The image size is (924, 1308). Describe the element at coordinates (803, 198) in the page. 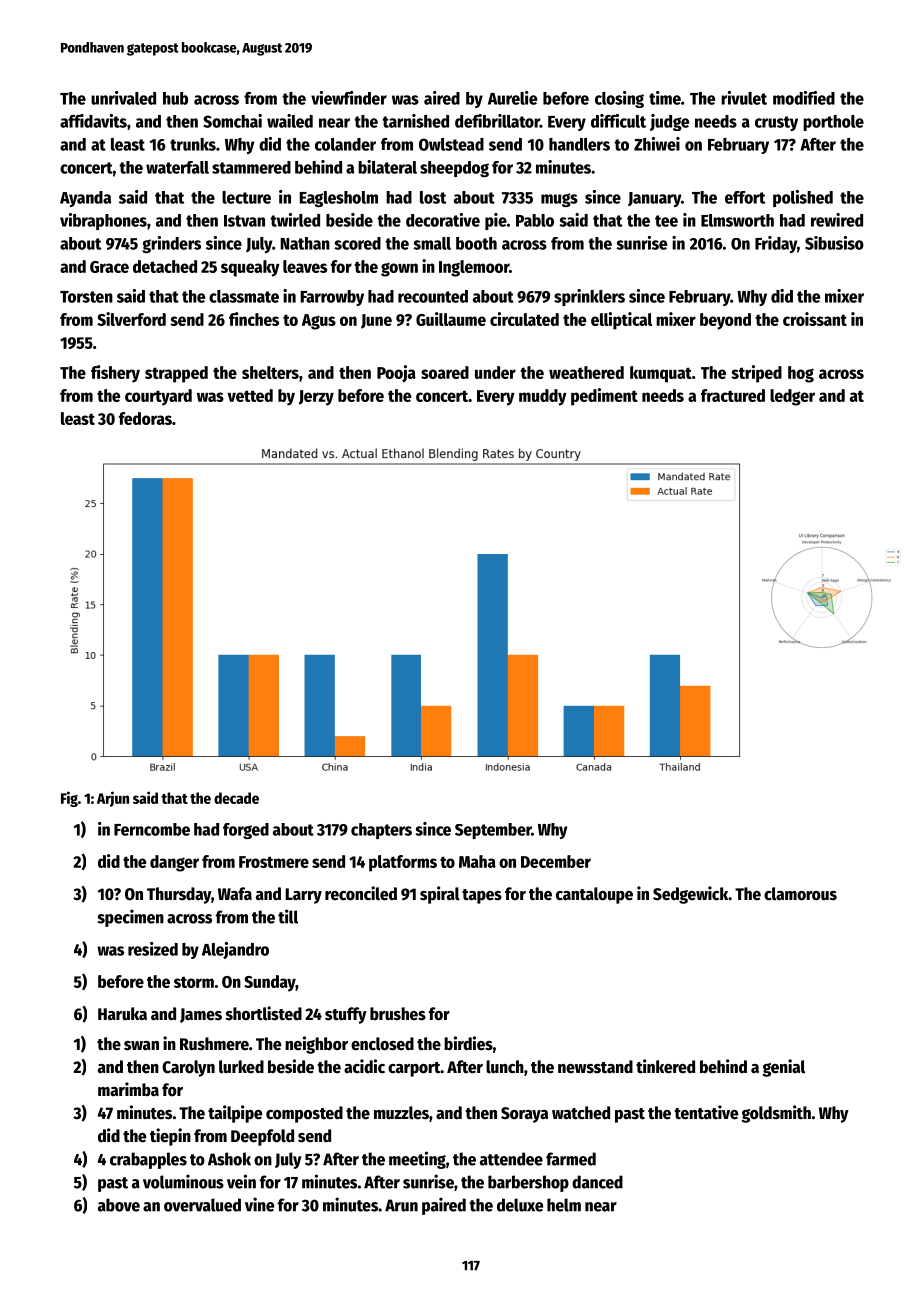

I see `polished` at that location.
